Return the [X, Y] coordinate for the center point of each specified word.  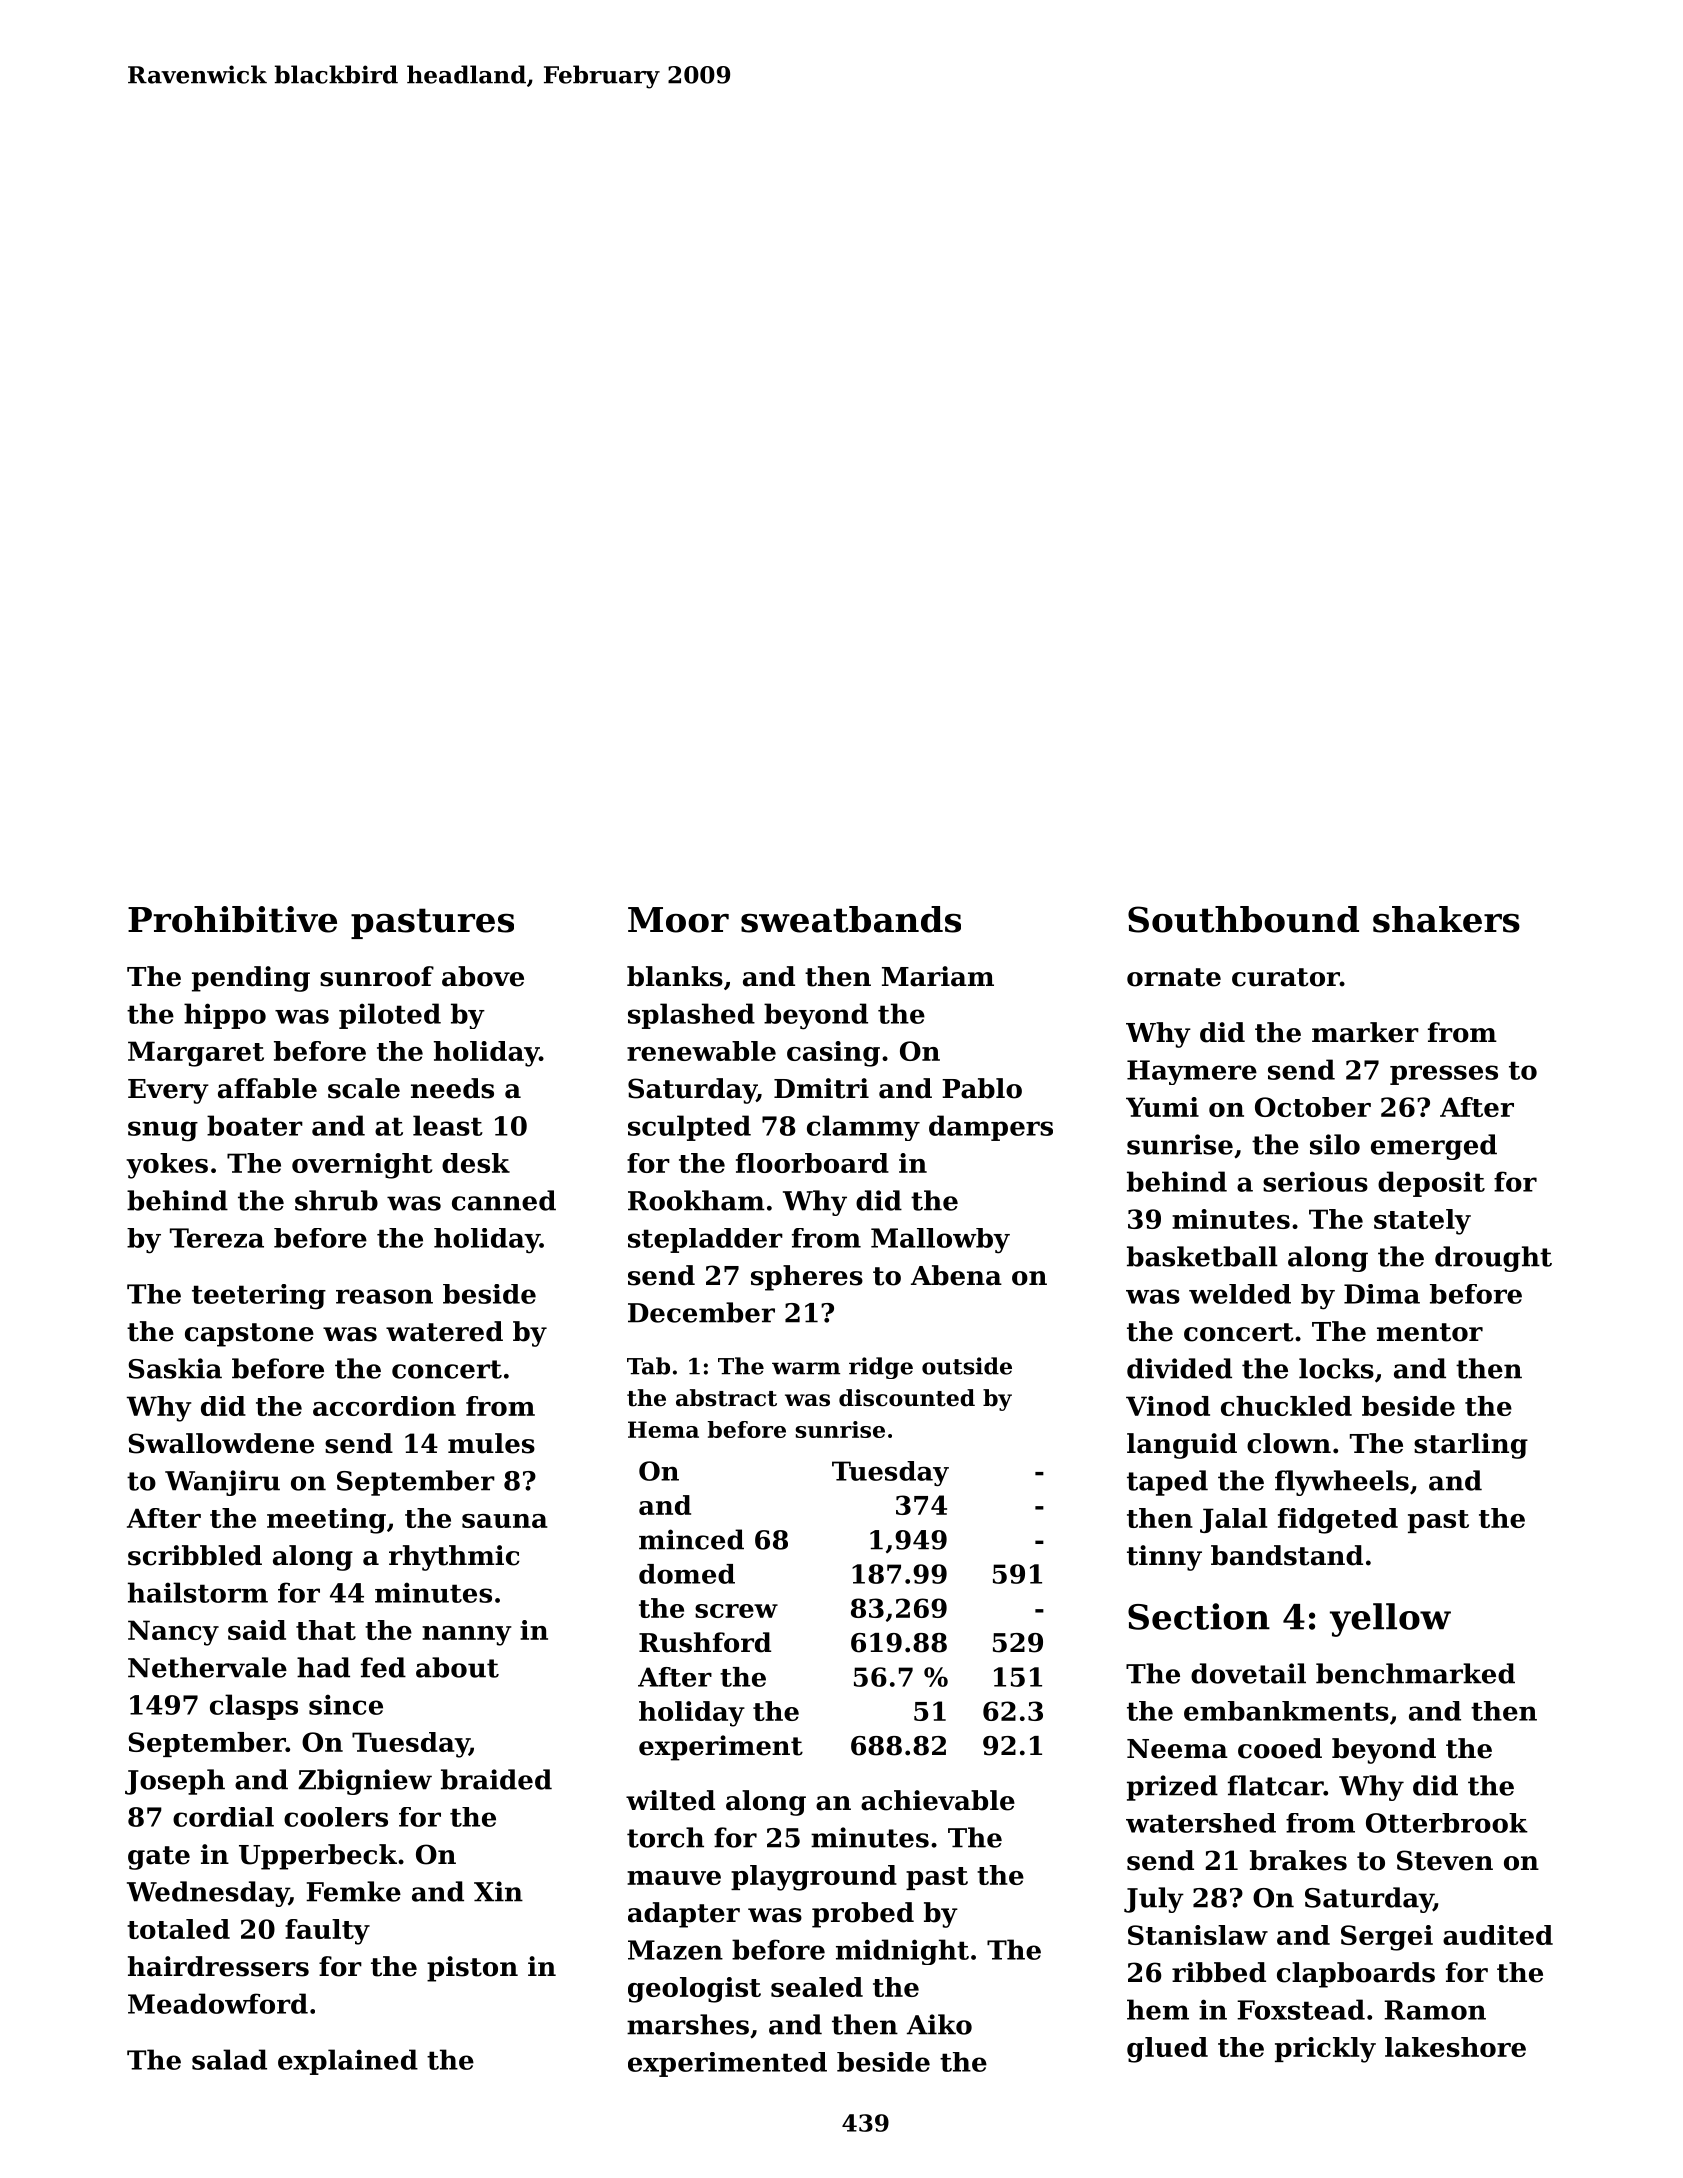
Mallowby [940, 1241]
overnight [362, 1166]
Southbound [1243, 919]
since [346, 1704]
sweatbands [851, 919]
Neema [1177, 1749]
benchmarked [1415, 1673]
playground [814, 1878]
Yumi [1162, 1107]
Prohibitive [232, 919]
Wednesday [208, 1894]
